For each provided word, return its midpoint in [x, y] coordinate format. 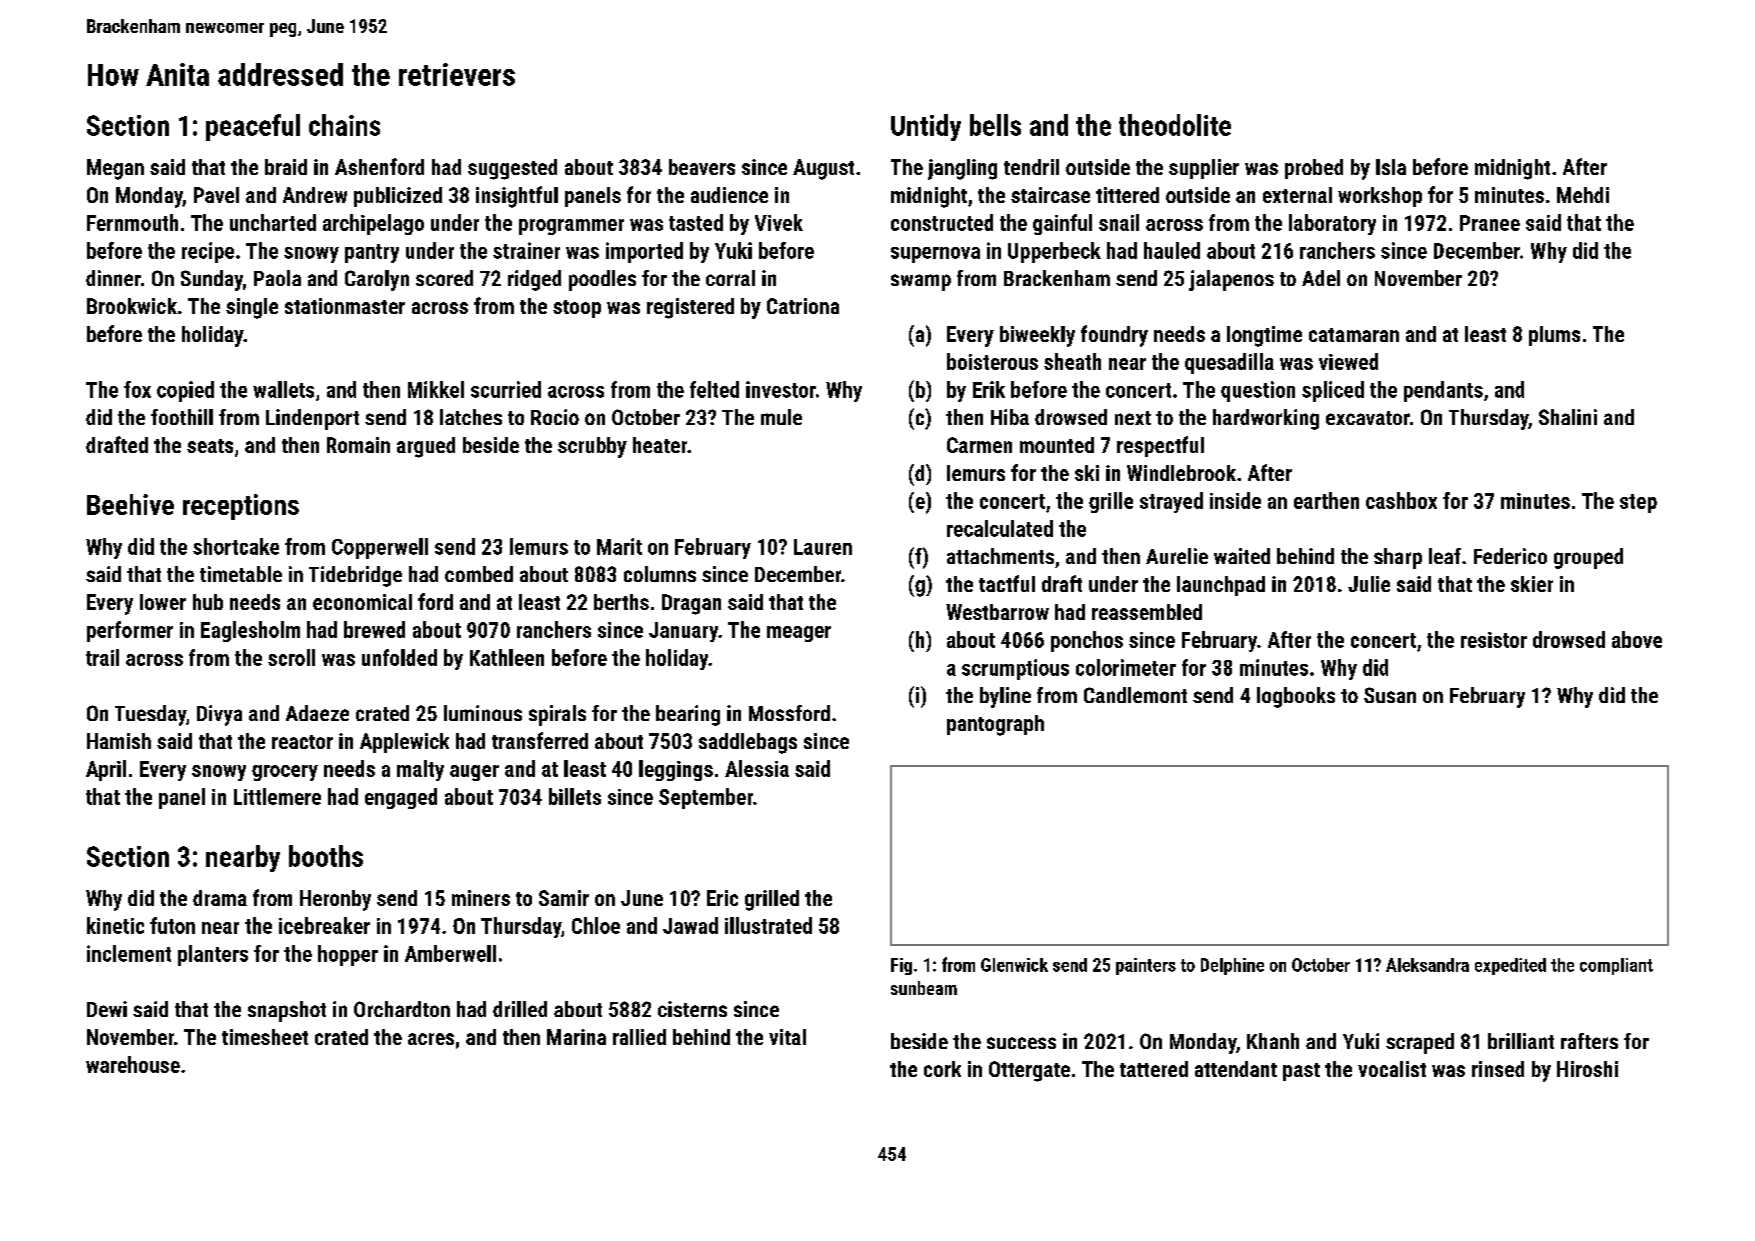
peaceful [253, 127]
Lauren [823, 547]
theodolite [1175, 125]
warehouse [133, 1064]
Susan [1390, 695]
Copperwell [380, 548]
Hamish [119, 741]
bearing [688, 715]
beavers [702, 167]
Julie [1369, 584]
